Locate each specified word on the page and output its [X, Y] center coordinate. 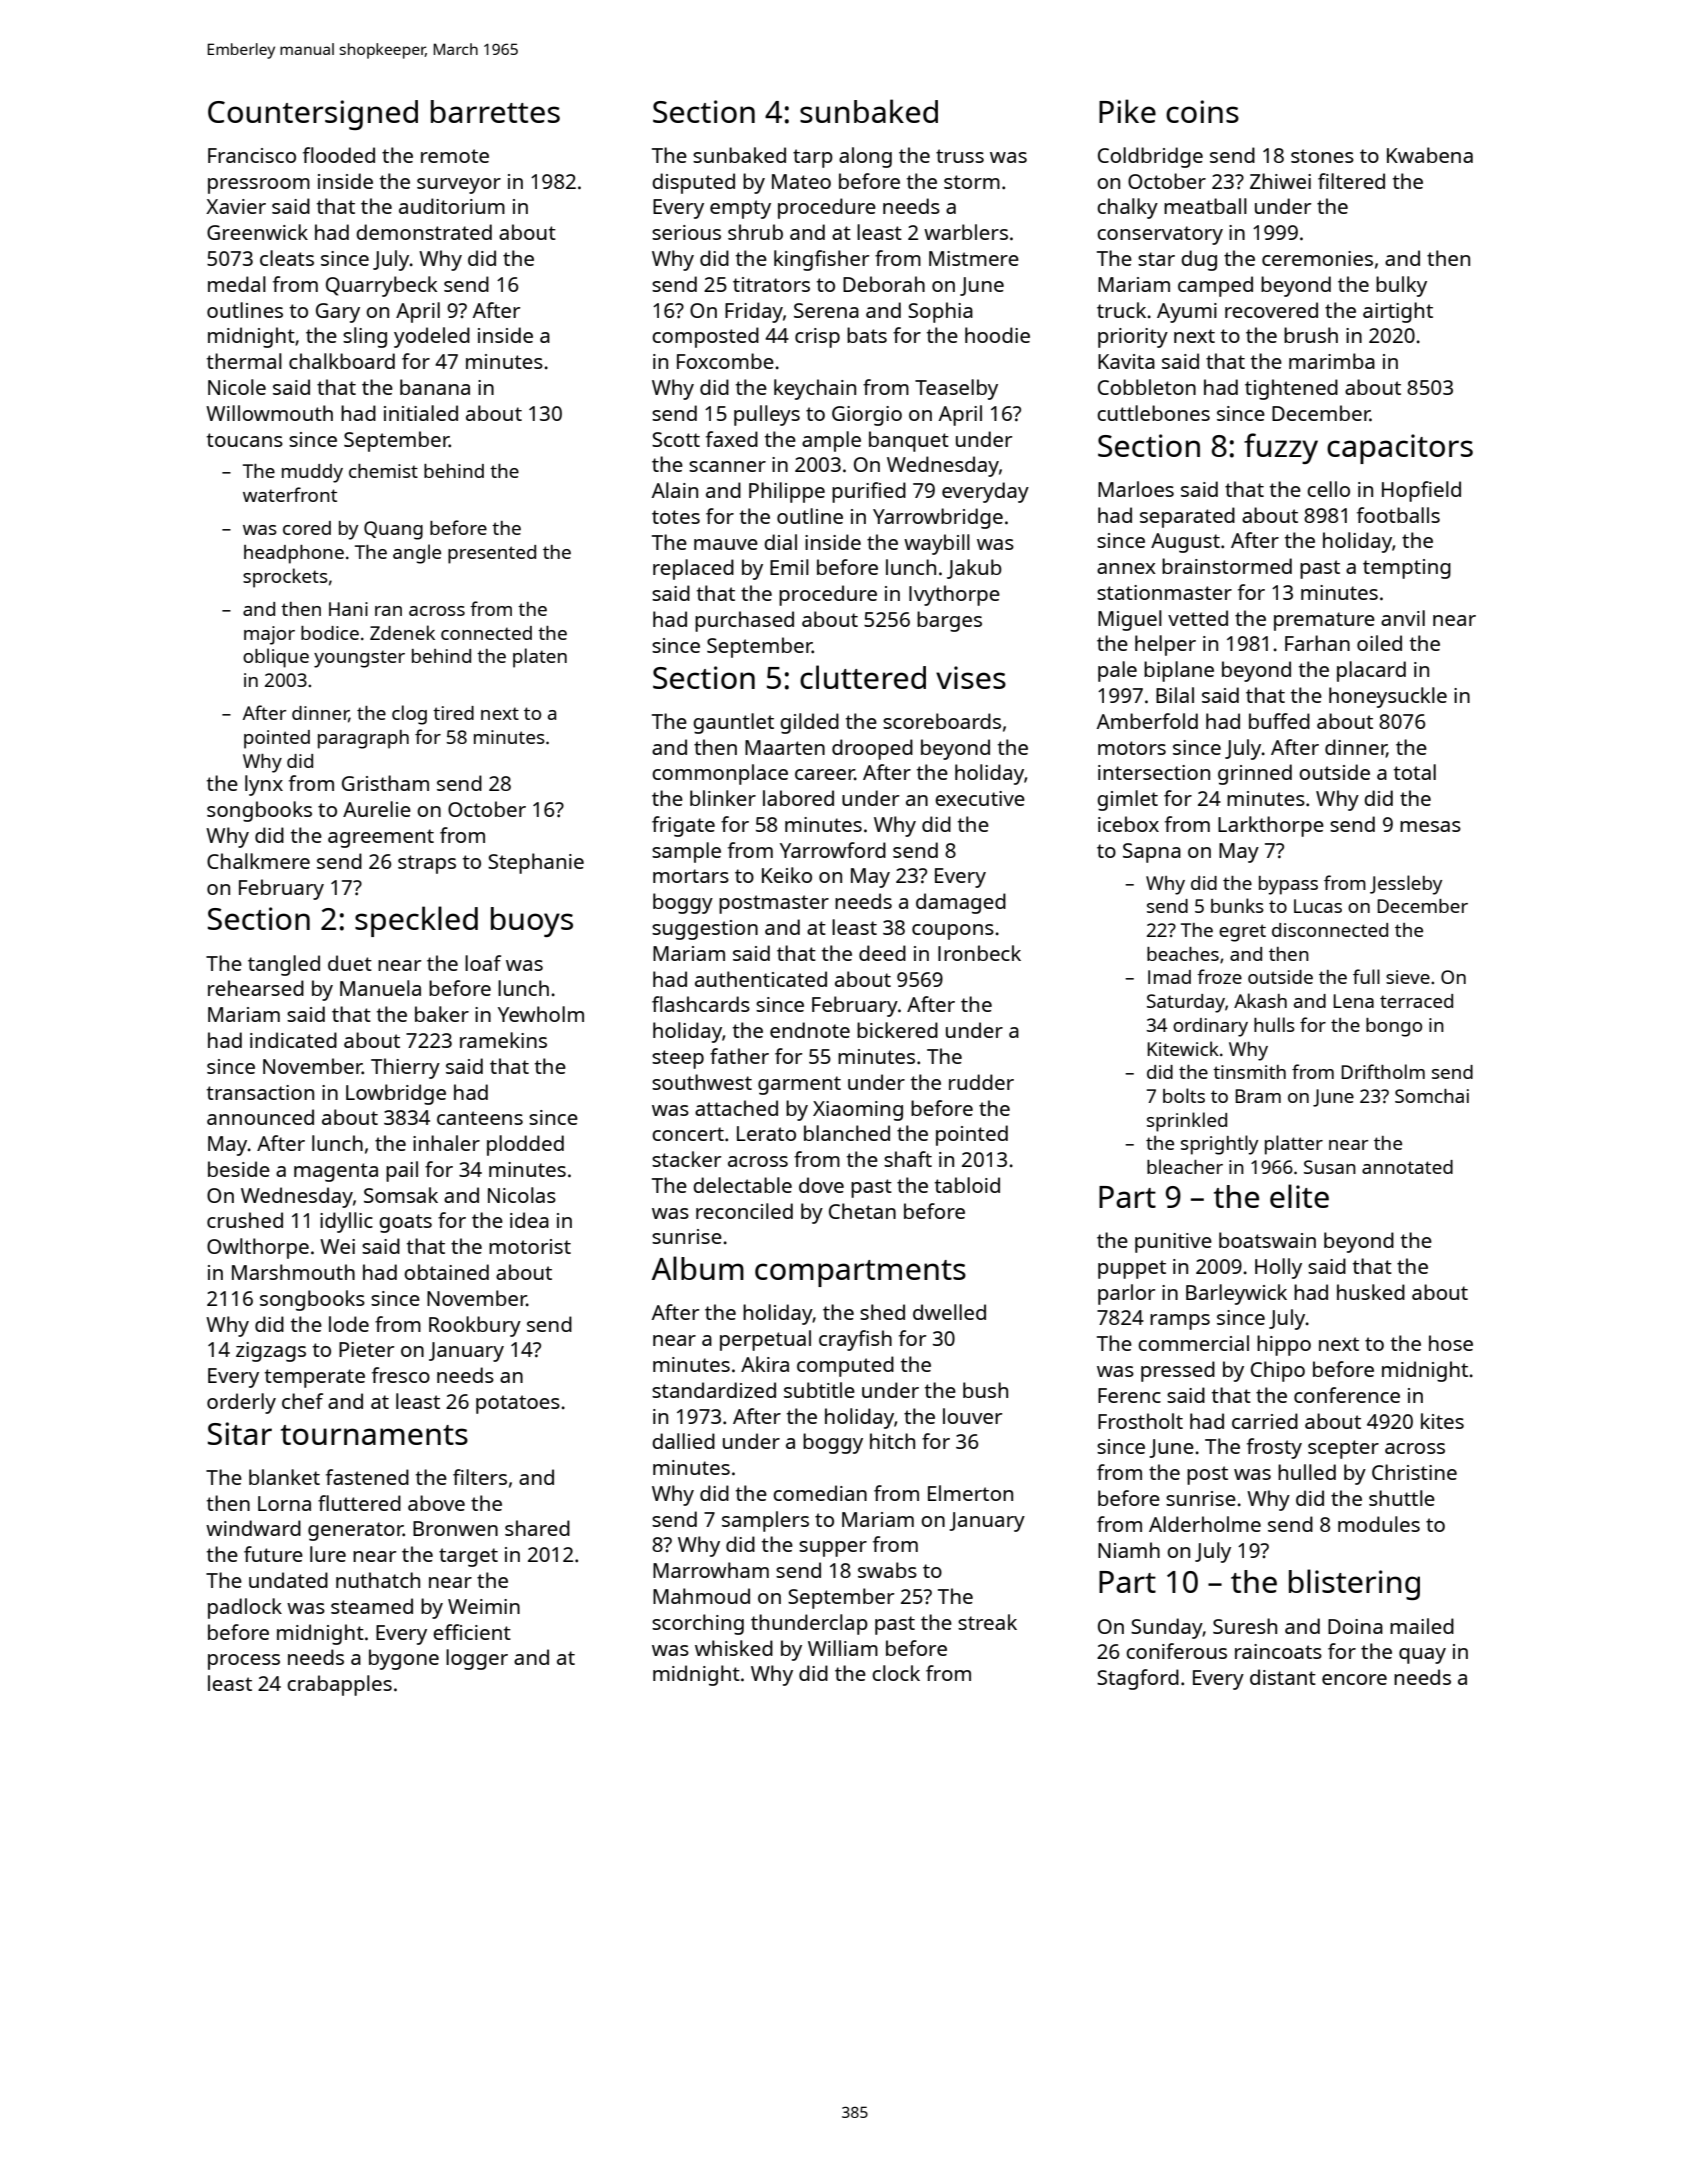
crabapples [339, 1685]
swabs [887, 1570]
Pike [1127, 111]
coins [1202, 111]
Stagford [1138, 1679]
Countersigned [313, 115]
